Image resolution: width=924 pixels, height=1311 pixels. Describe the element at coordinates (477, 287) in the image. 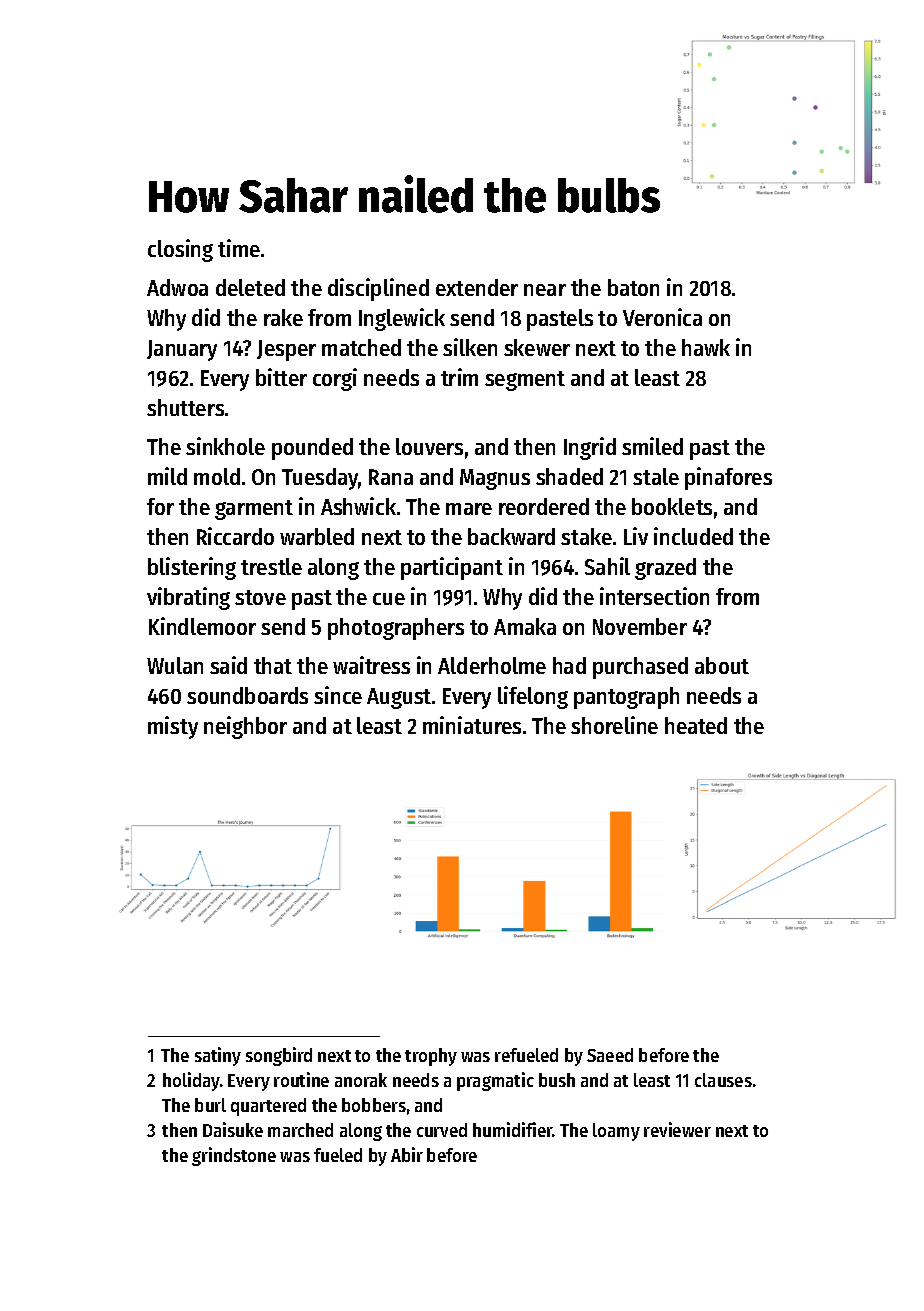

I see `extender` at that location.
